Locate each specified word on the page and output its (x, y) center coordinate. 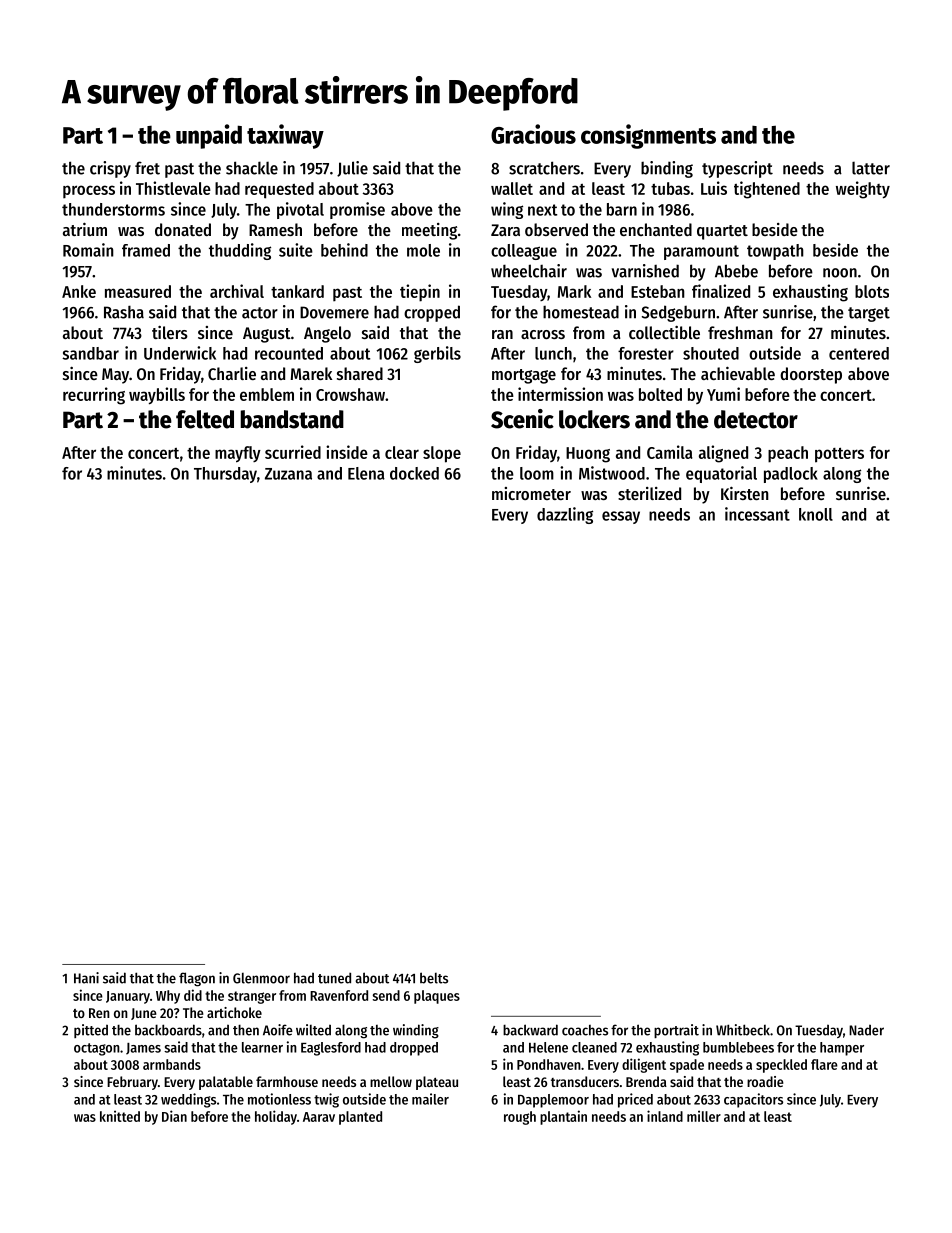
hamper (842, 1049)
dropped (414, 1049)
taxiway (285, 136)
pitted (91, 1031)
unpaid (209, 136)
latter (871, 168)
